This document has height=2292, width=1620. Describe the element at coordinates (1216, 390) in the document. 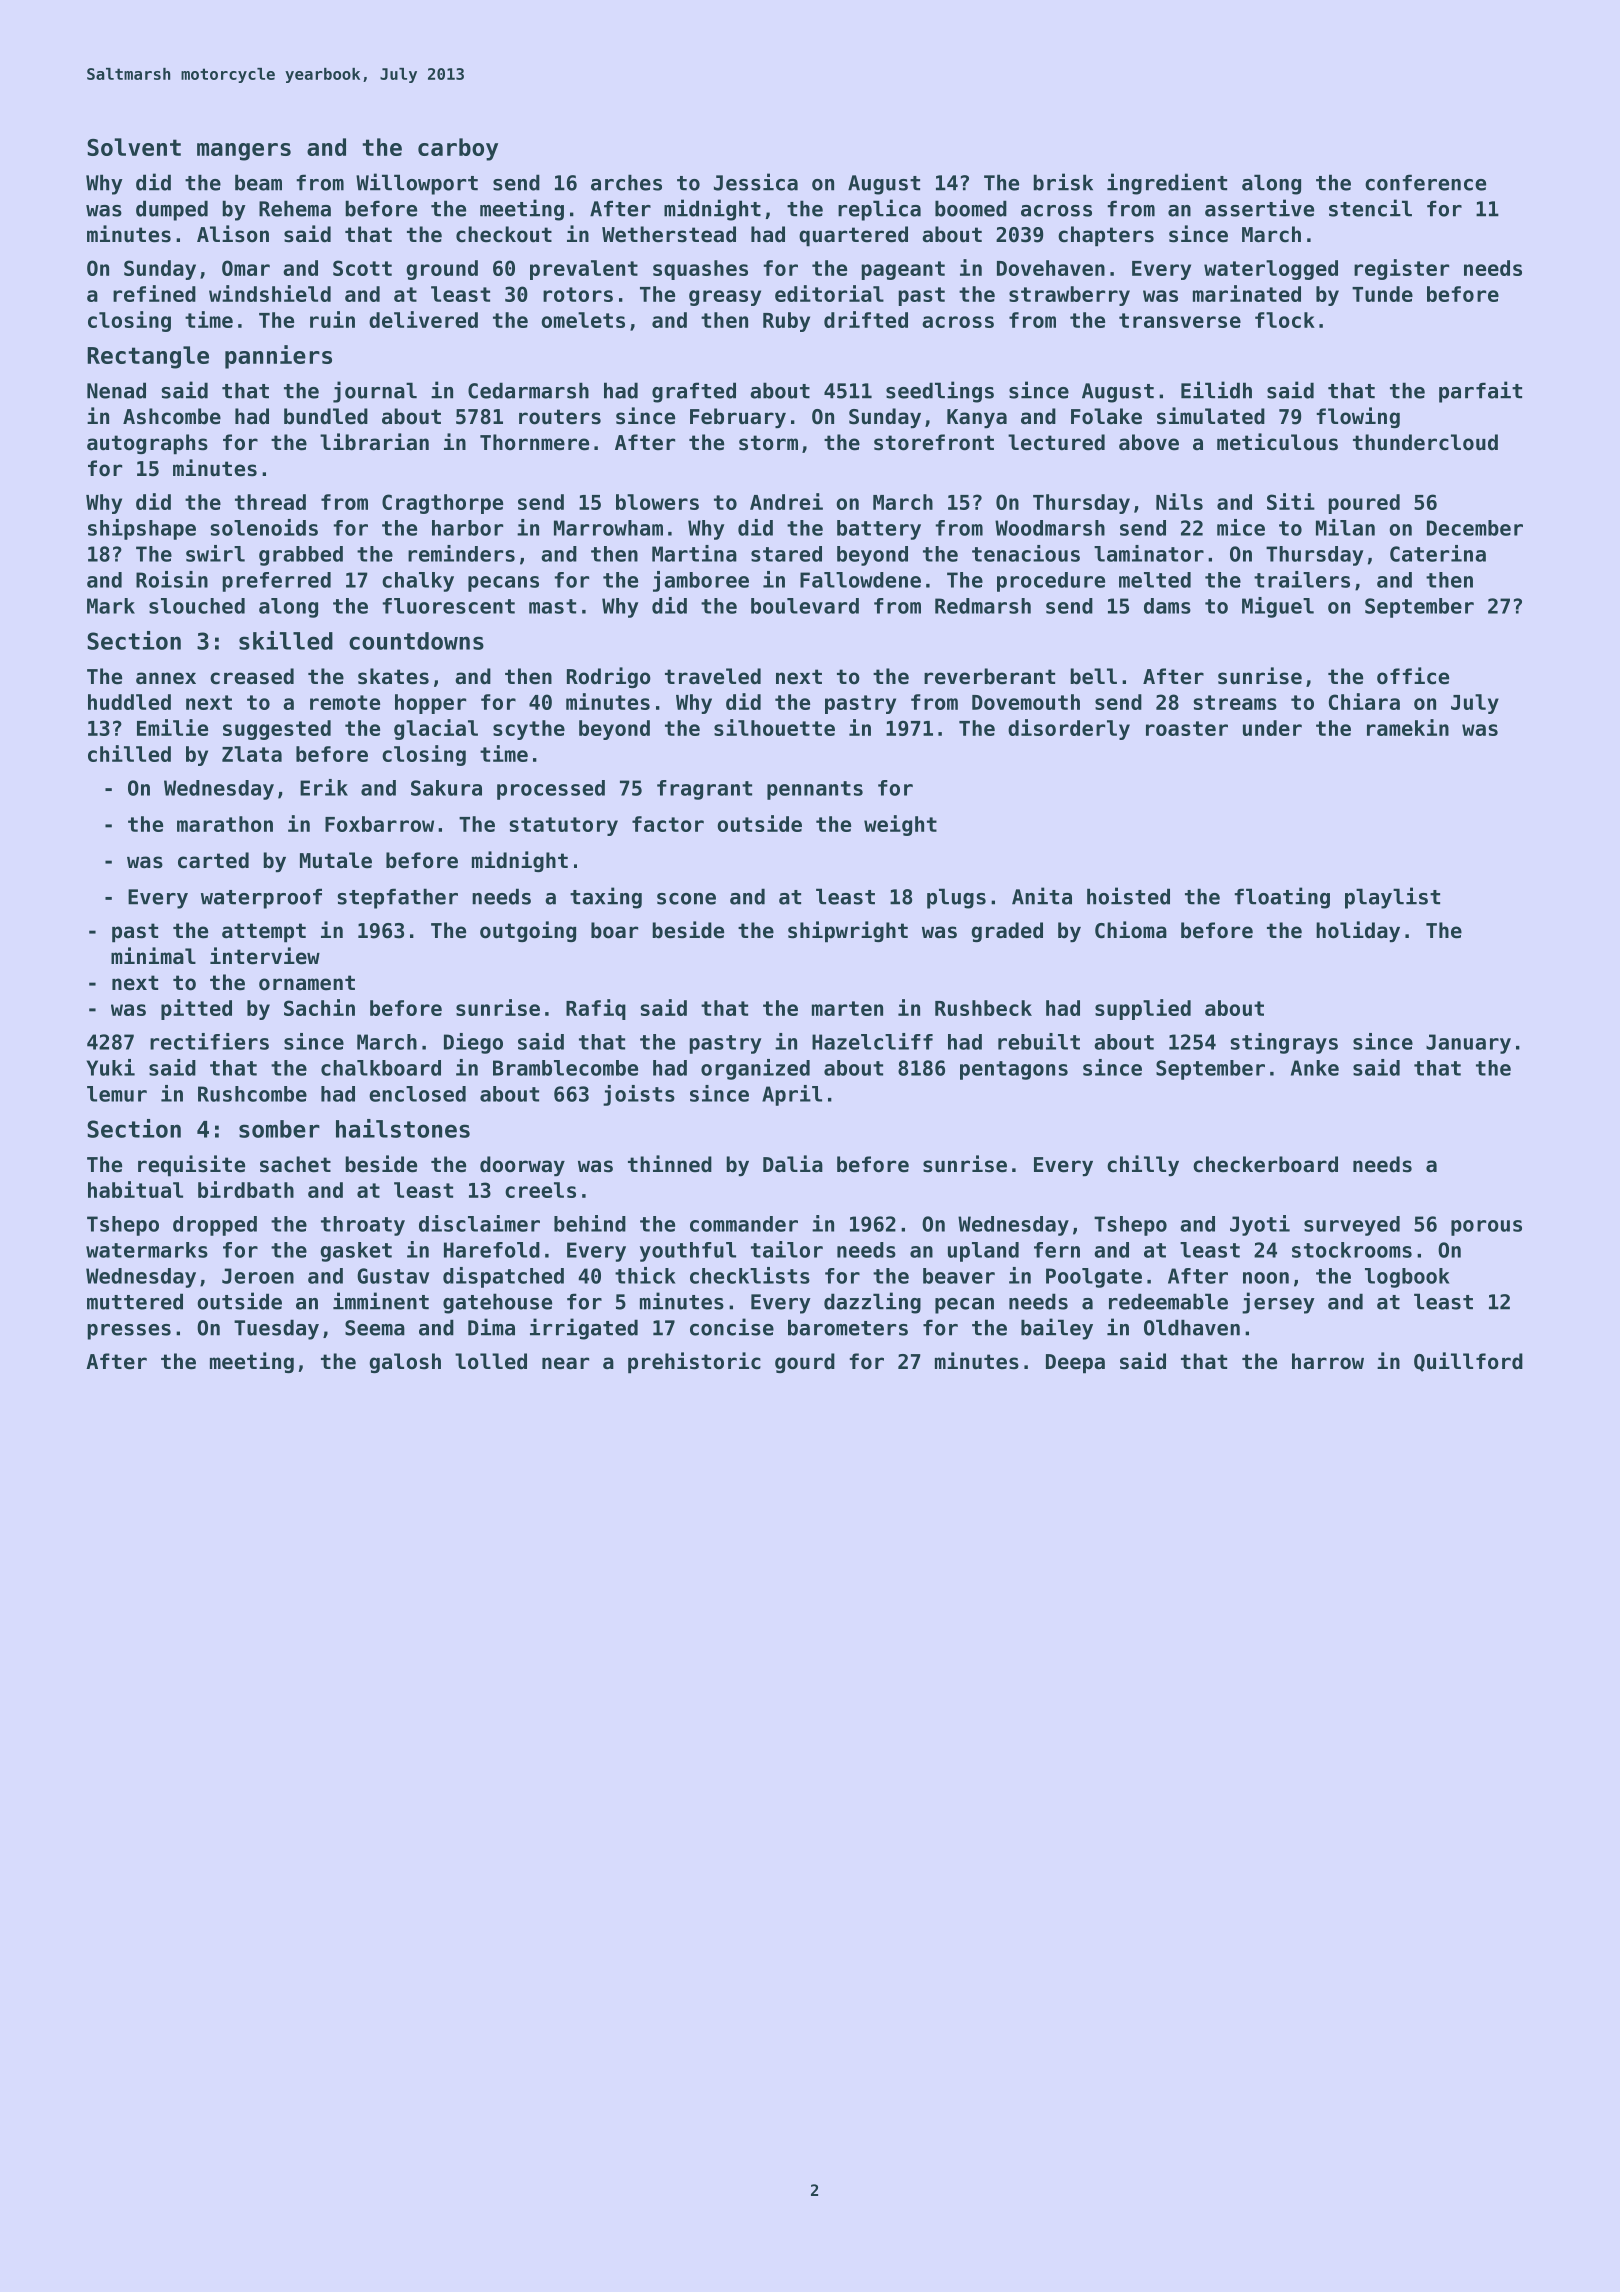

I see `Eilidh` at that location.
